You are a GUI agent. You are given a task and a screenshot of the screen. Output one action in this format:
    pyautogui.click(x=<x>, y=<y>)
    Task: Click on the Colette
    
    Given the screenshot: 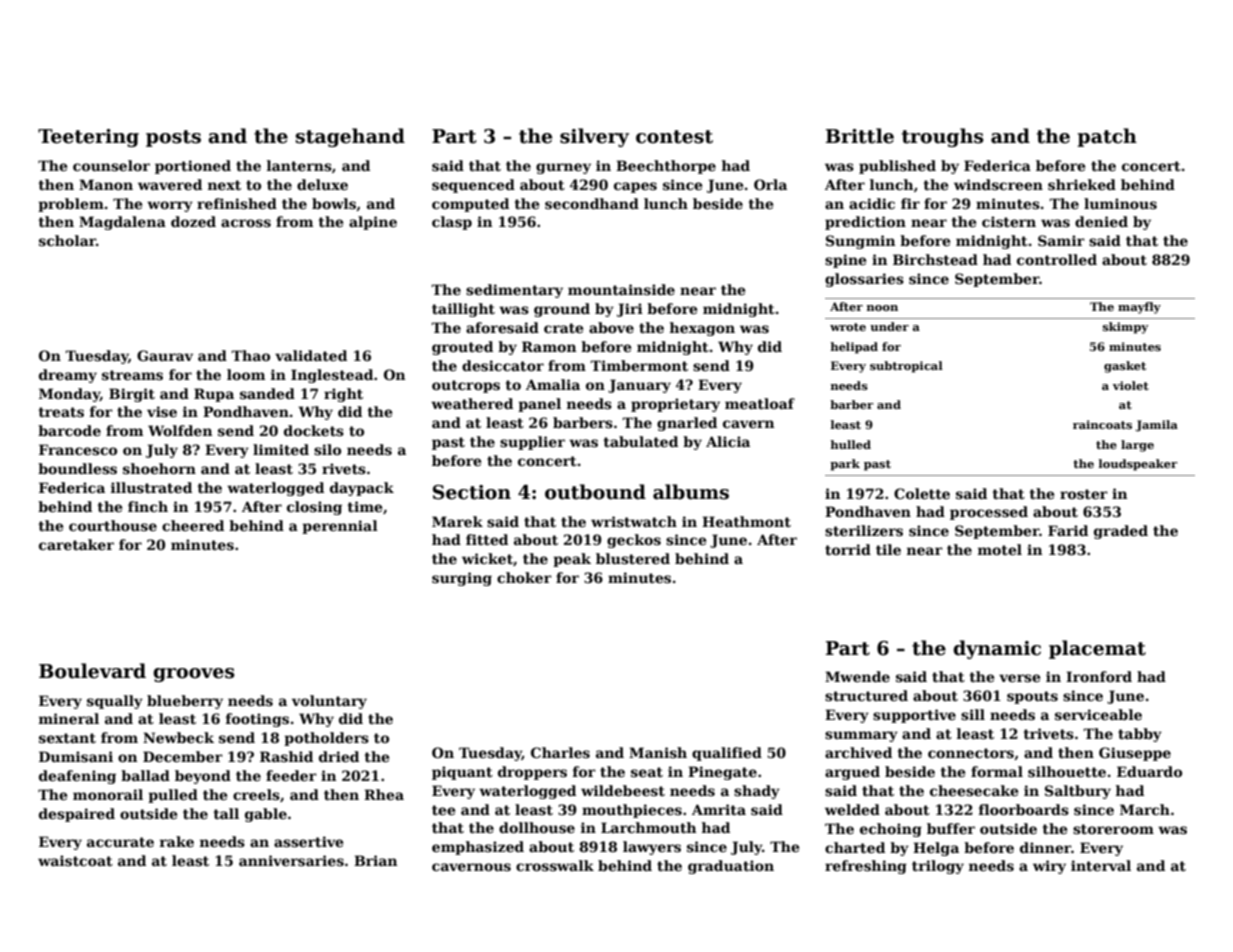 What is the action you would take?
    pyautogui.click(x=922, y=493)
